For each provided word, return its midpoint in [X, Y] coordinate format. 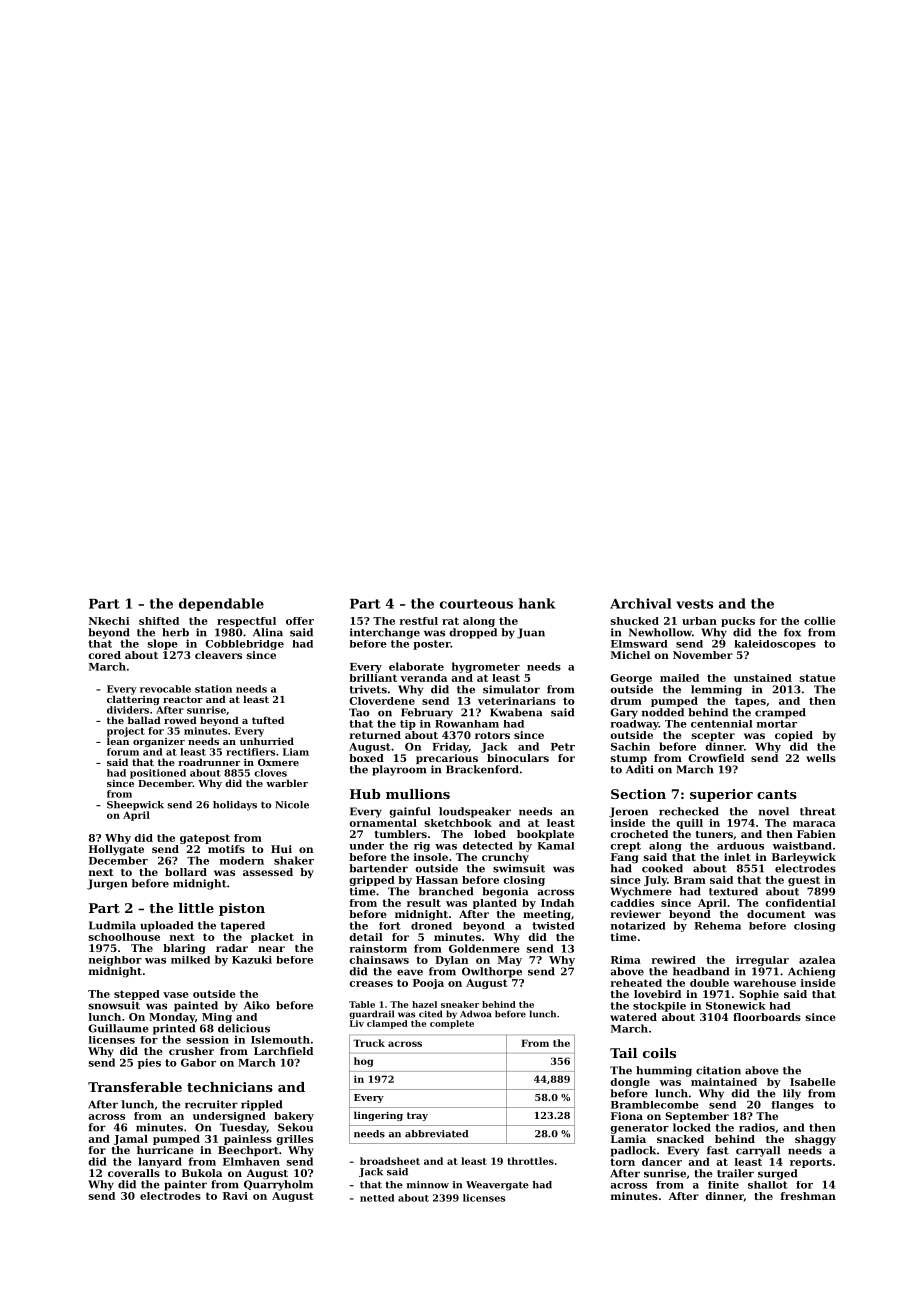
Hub [365, 794]
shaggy [815, 1140]
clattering [133, 700]
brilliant [373, 678]
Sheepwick [135, 806]
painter [185, 1185]
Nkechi [109, 621]
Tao [359, 712]
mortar [777, 724]
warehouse [764, 983]
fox [792, 632]
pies [149, 1063]
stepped [137, 995]
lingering [378, 1116]
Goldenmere [484, 948]
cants [777, 794]
